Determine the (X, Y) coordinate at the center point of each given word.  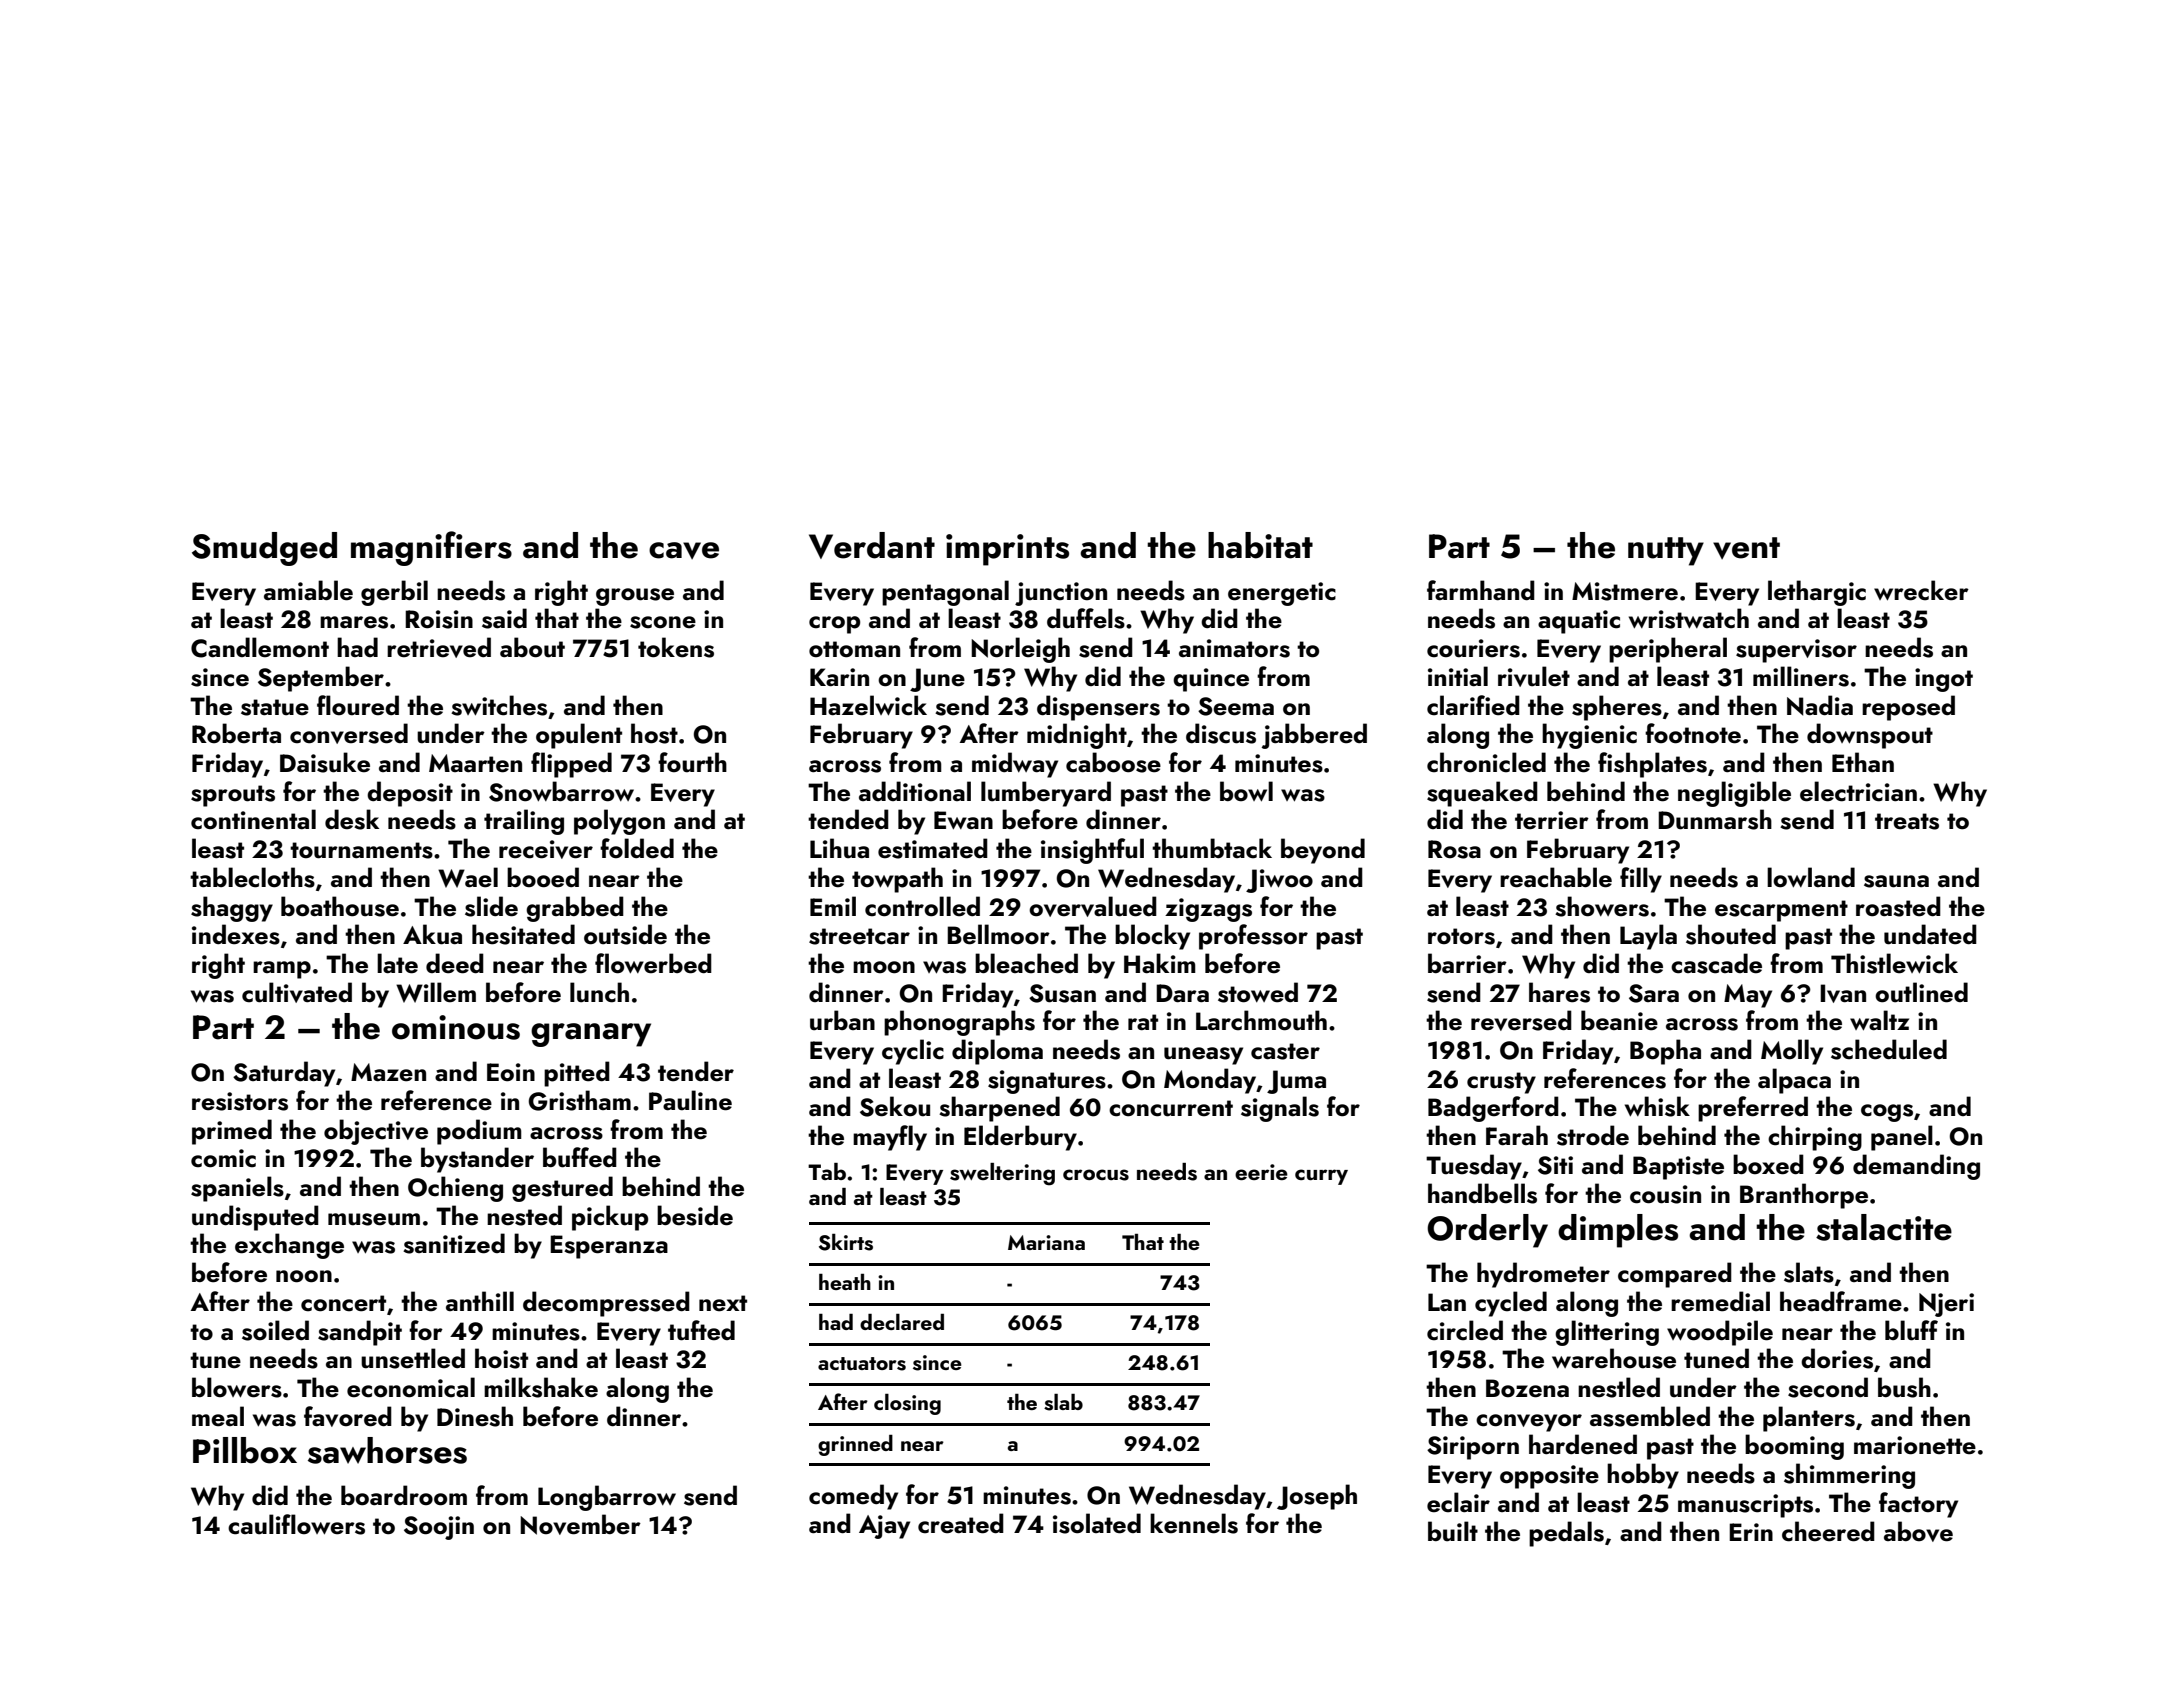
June (937, 680)
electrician (1858, 791)
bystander (477, 1160)
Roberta (236, 733)
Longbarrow (607, 1498)
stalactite (1884, 1227)
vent (1746, 548)
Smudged (264, 549)
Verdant (872, 545)
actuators (862, 1364)
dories (1837, 1358)
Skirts (846, 1242)
